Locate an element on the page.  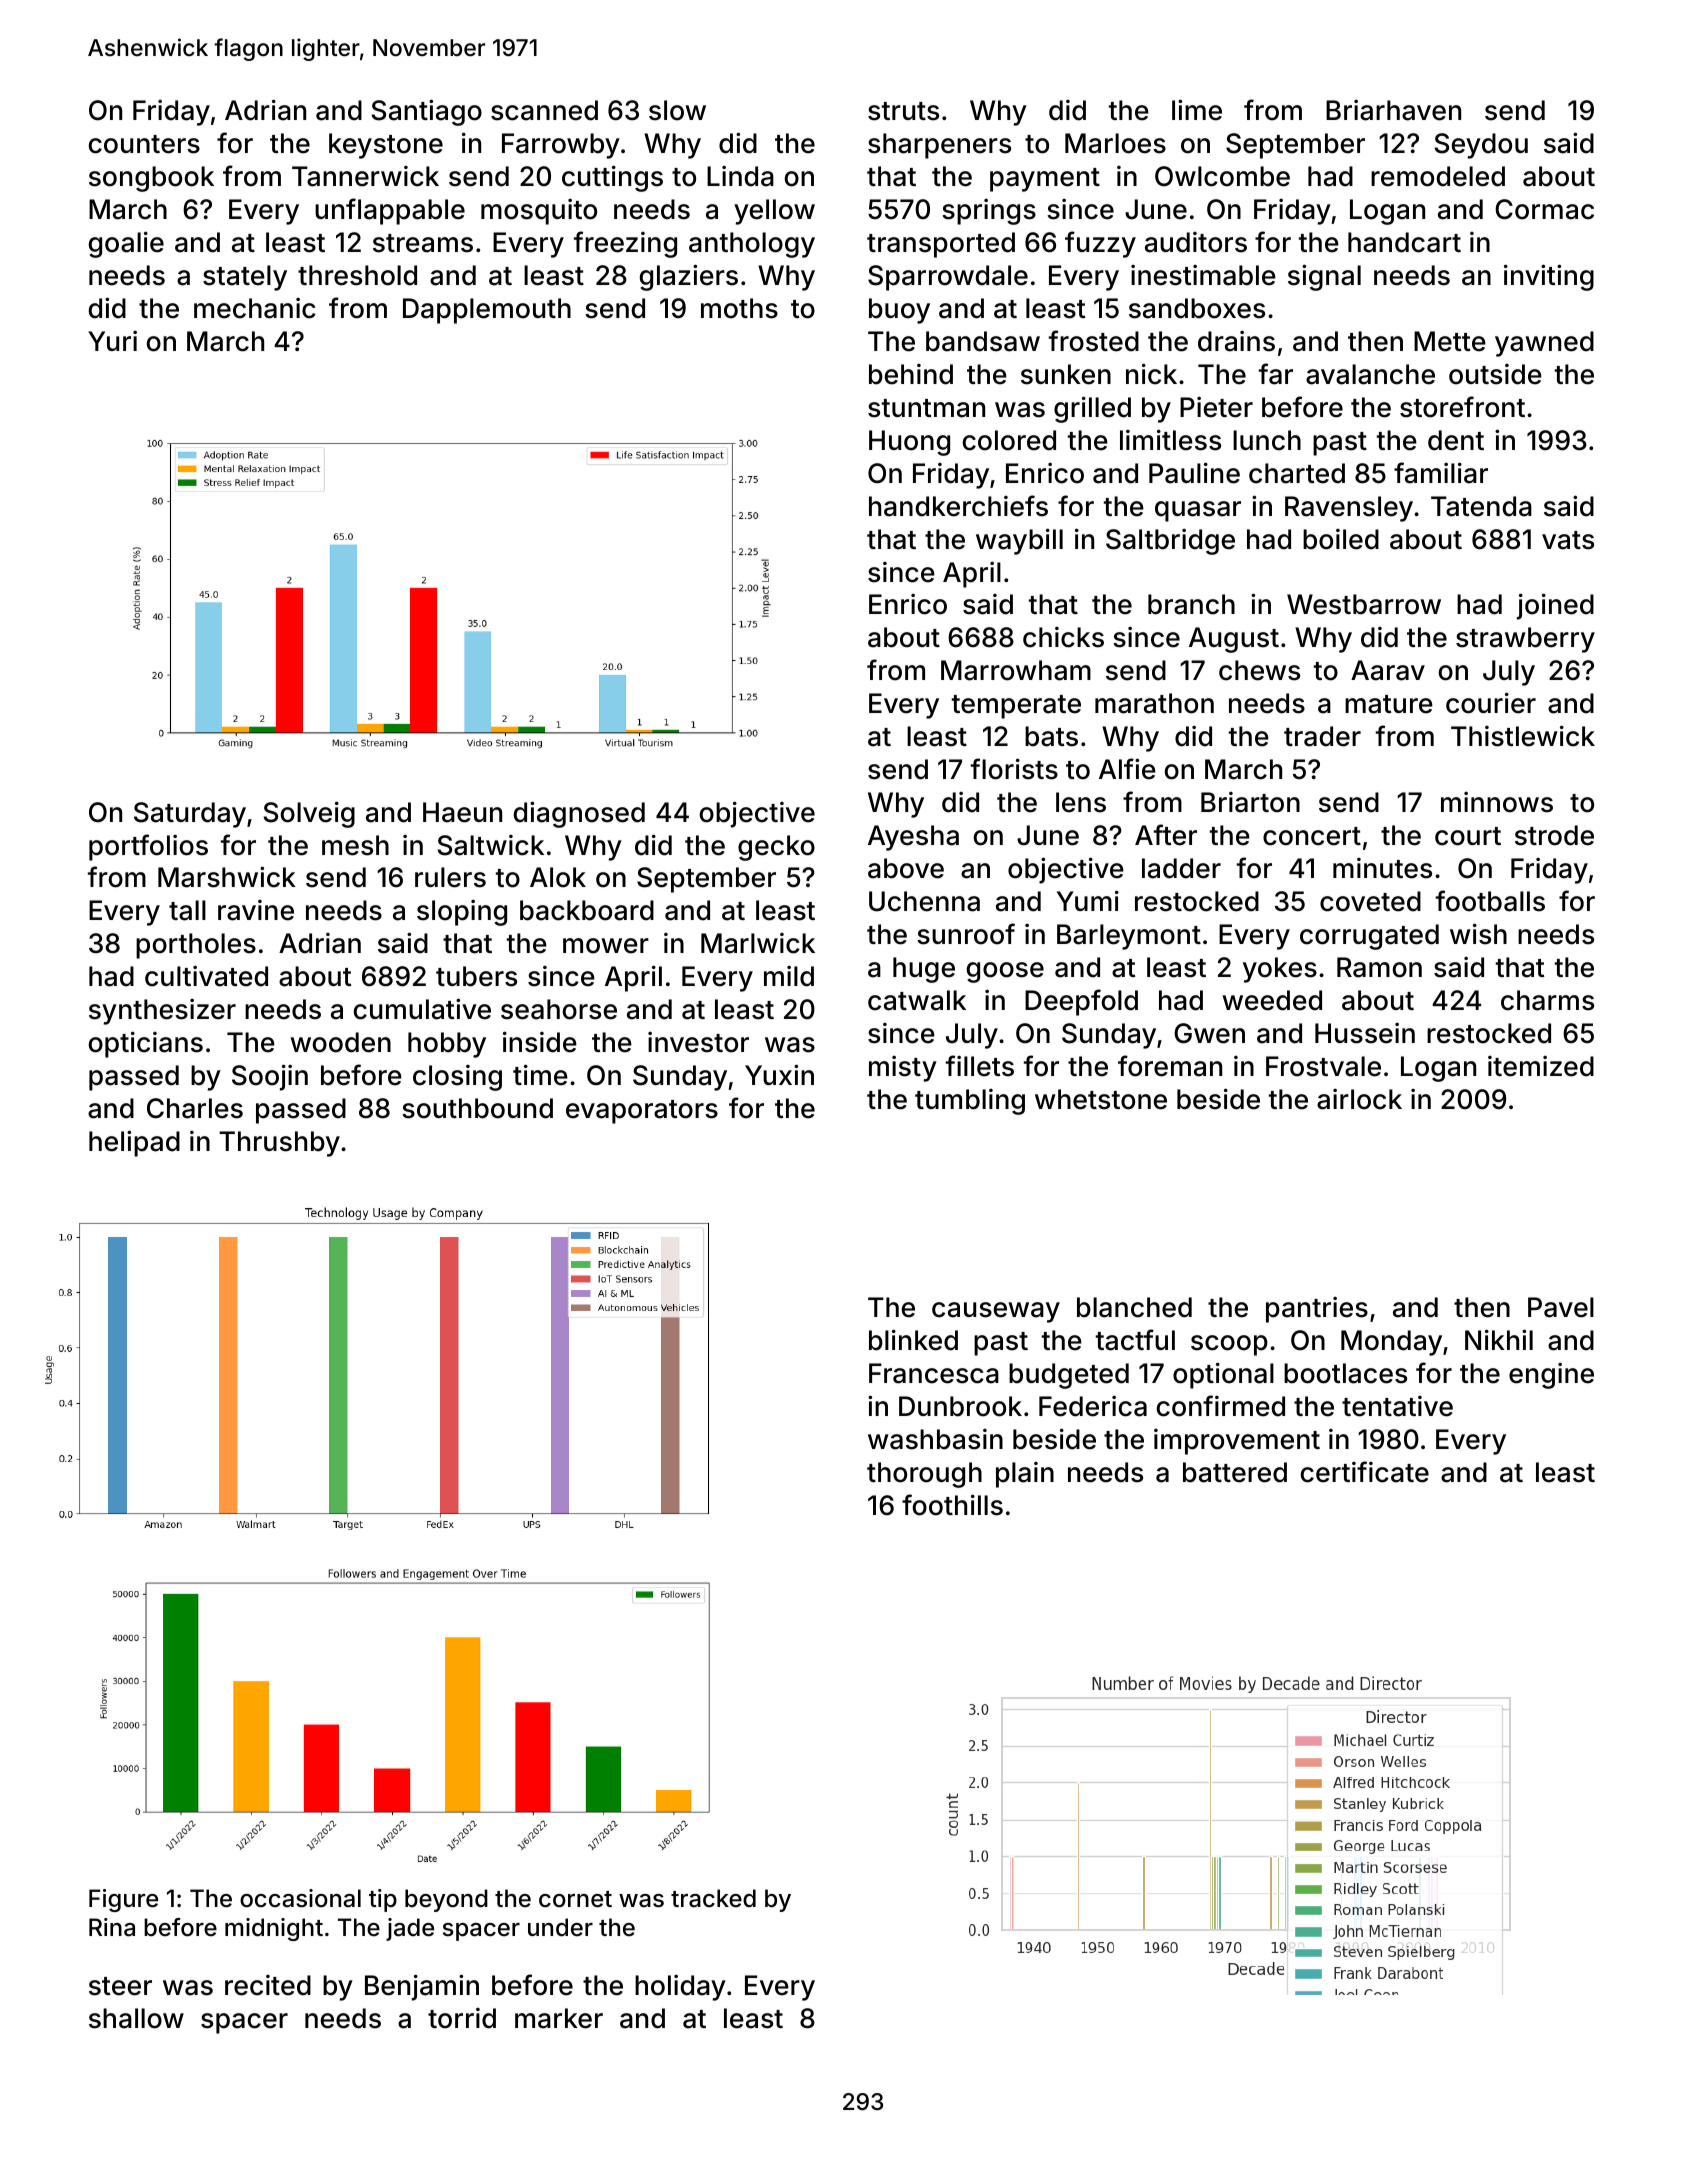
Briarhaven is located at coordinates (1393, 110).
